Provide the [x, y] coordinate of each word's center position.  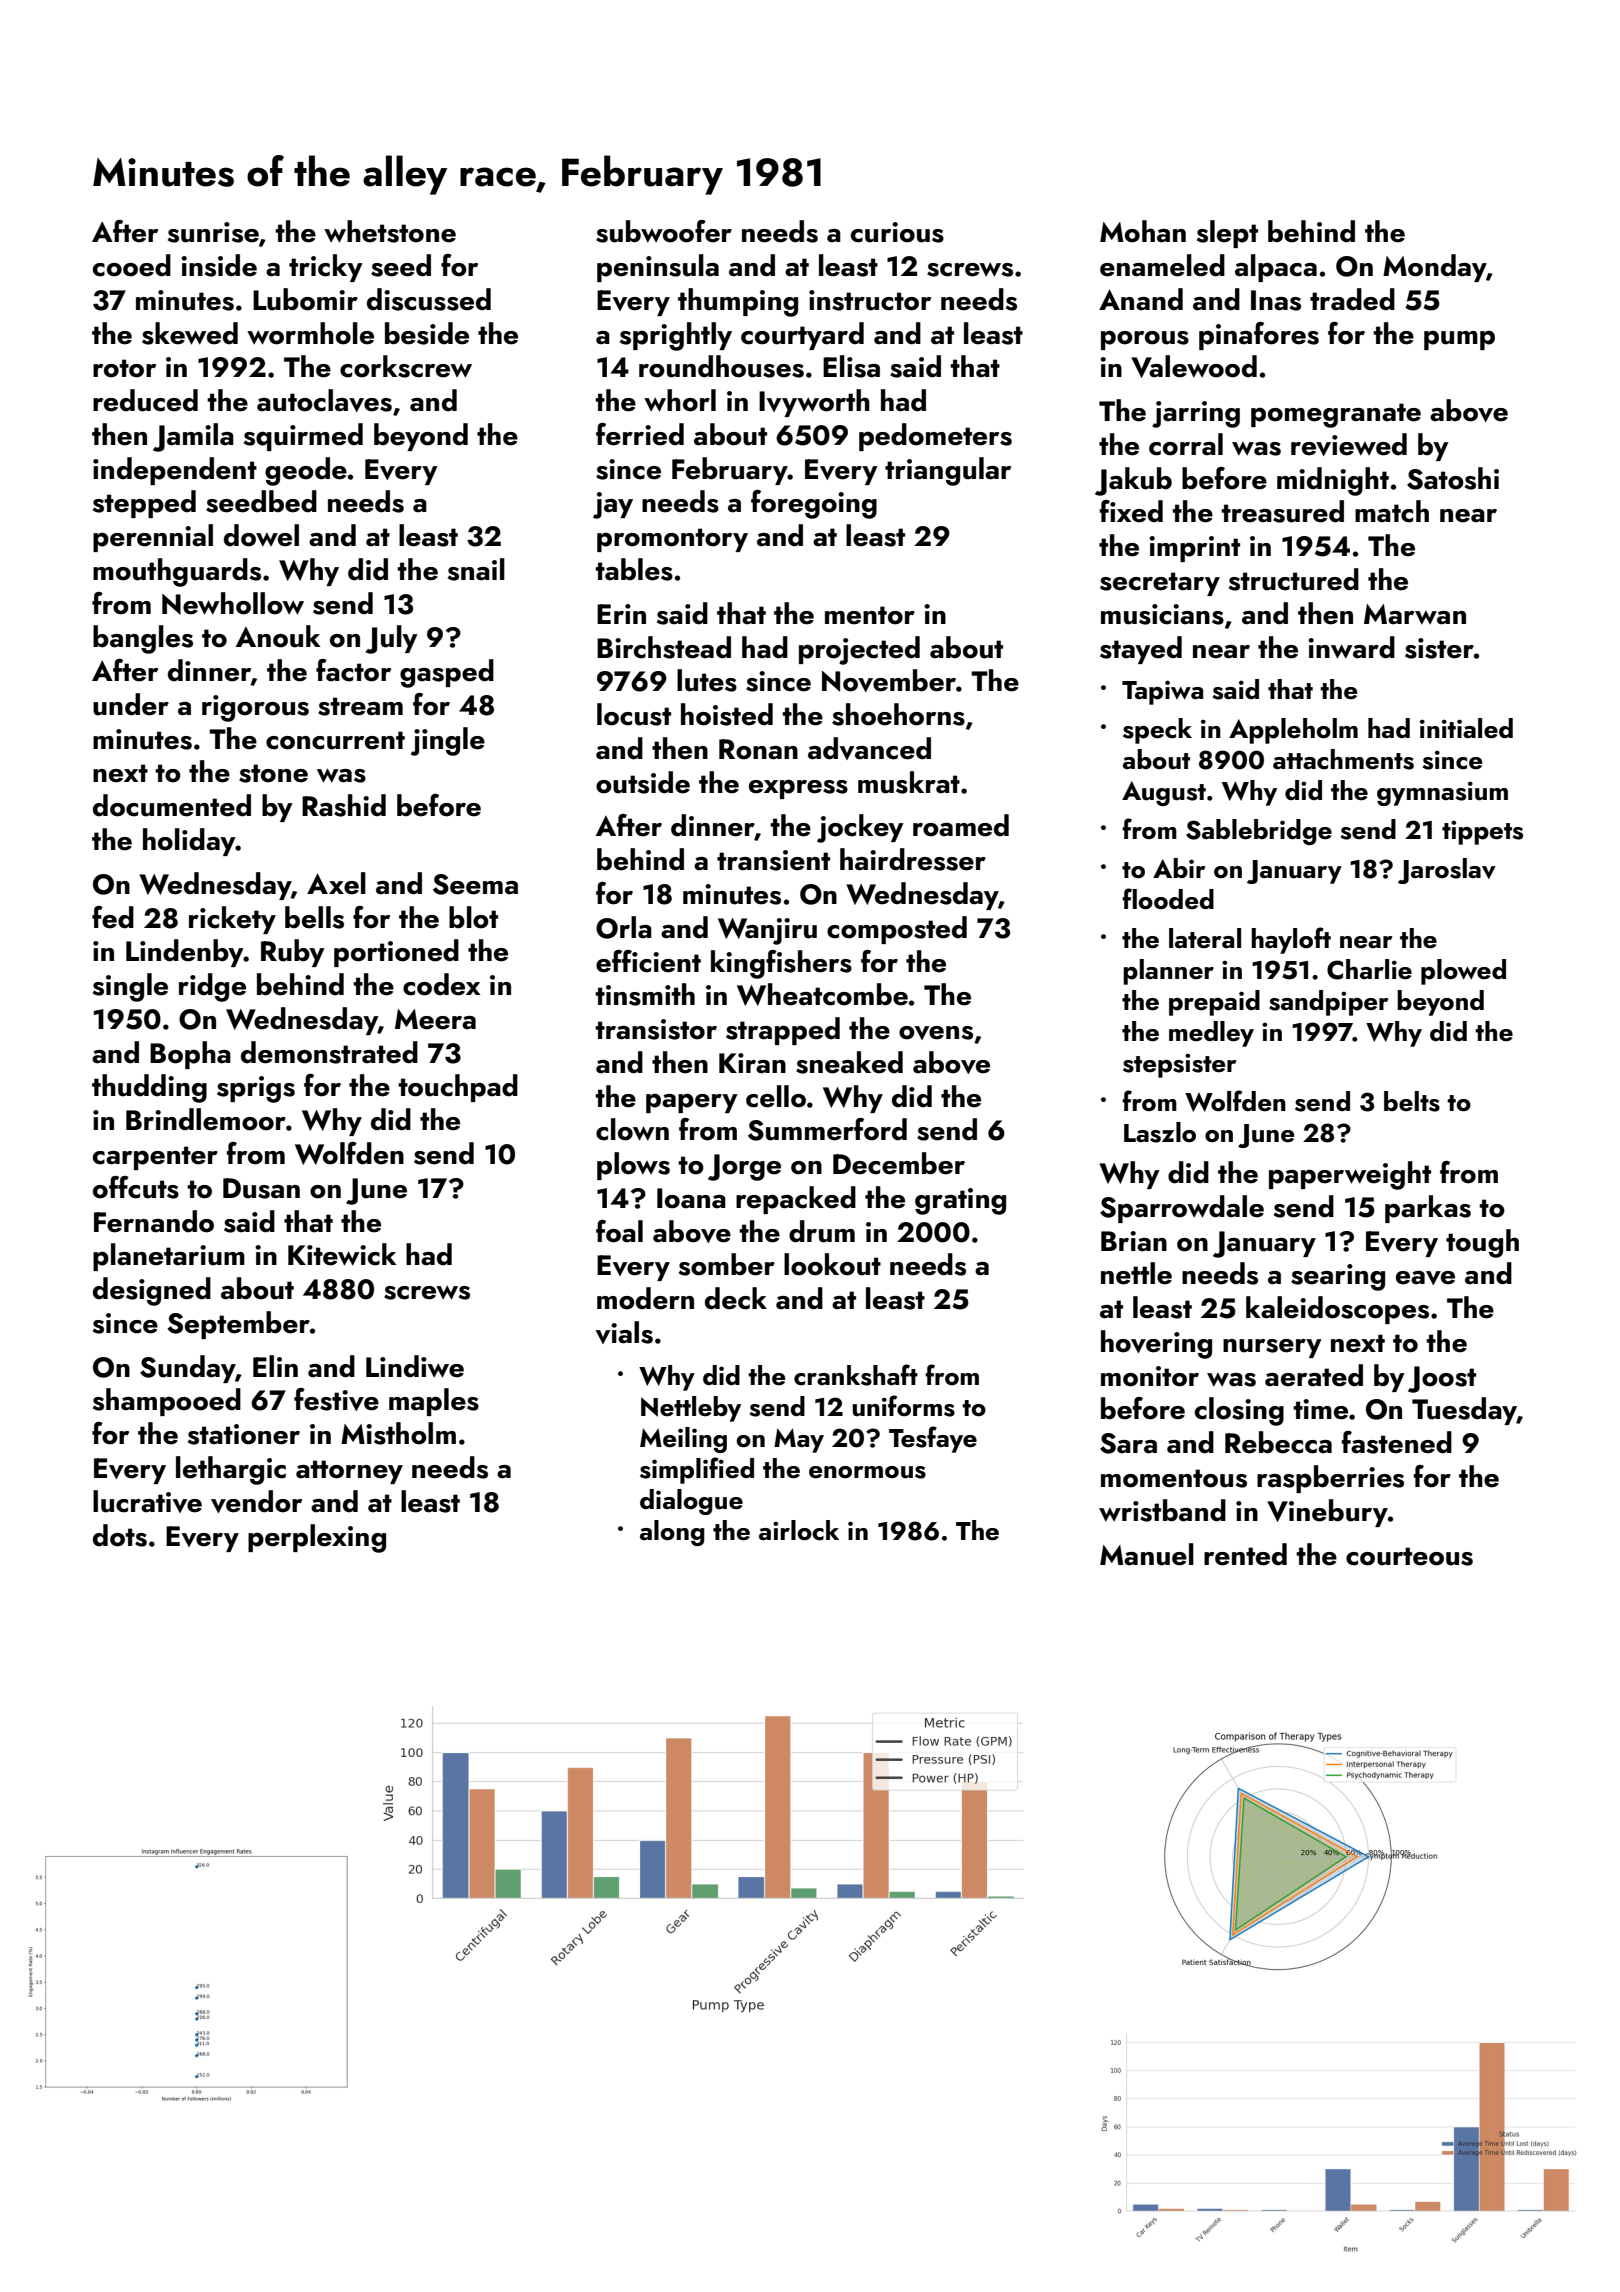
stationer [244, 1434]
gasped [447, 673]
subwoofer [664, 231]
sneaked [849, 1062]
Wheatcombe [822, 994]
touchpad [458, 1088]
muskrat [909, 782]
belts [1412, 1101]
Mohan [1143, 231]
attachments [1343, 759]
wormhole [310, 333]
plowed [1463, 972]
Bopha [190, 1055]
